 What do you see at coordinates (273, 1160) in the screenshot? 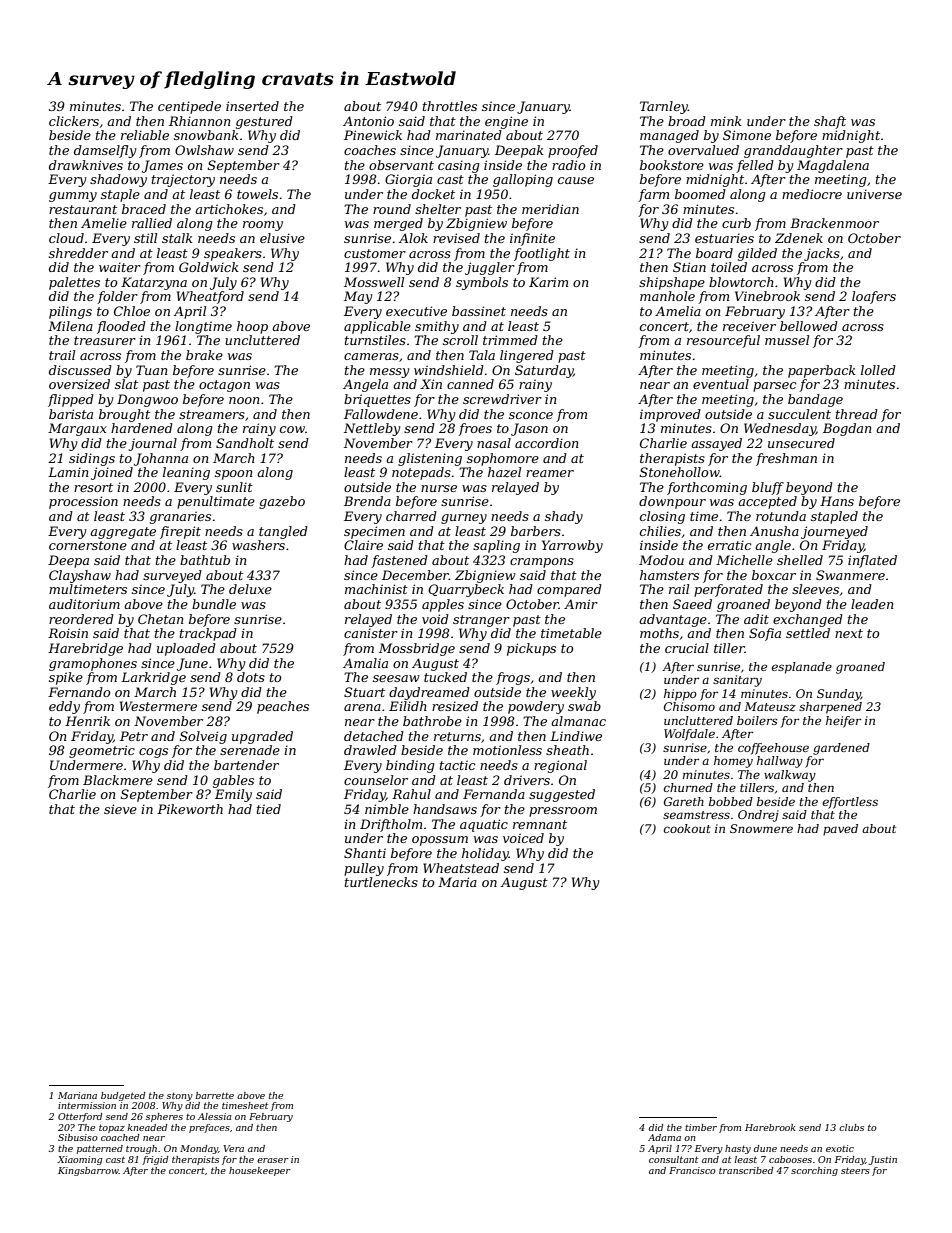
I see `eraser` at bounding box center [273, 1160].
